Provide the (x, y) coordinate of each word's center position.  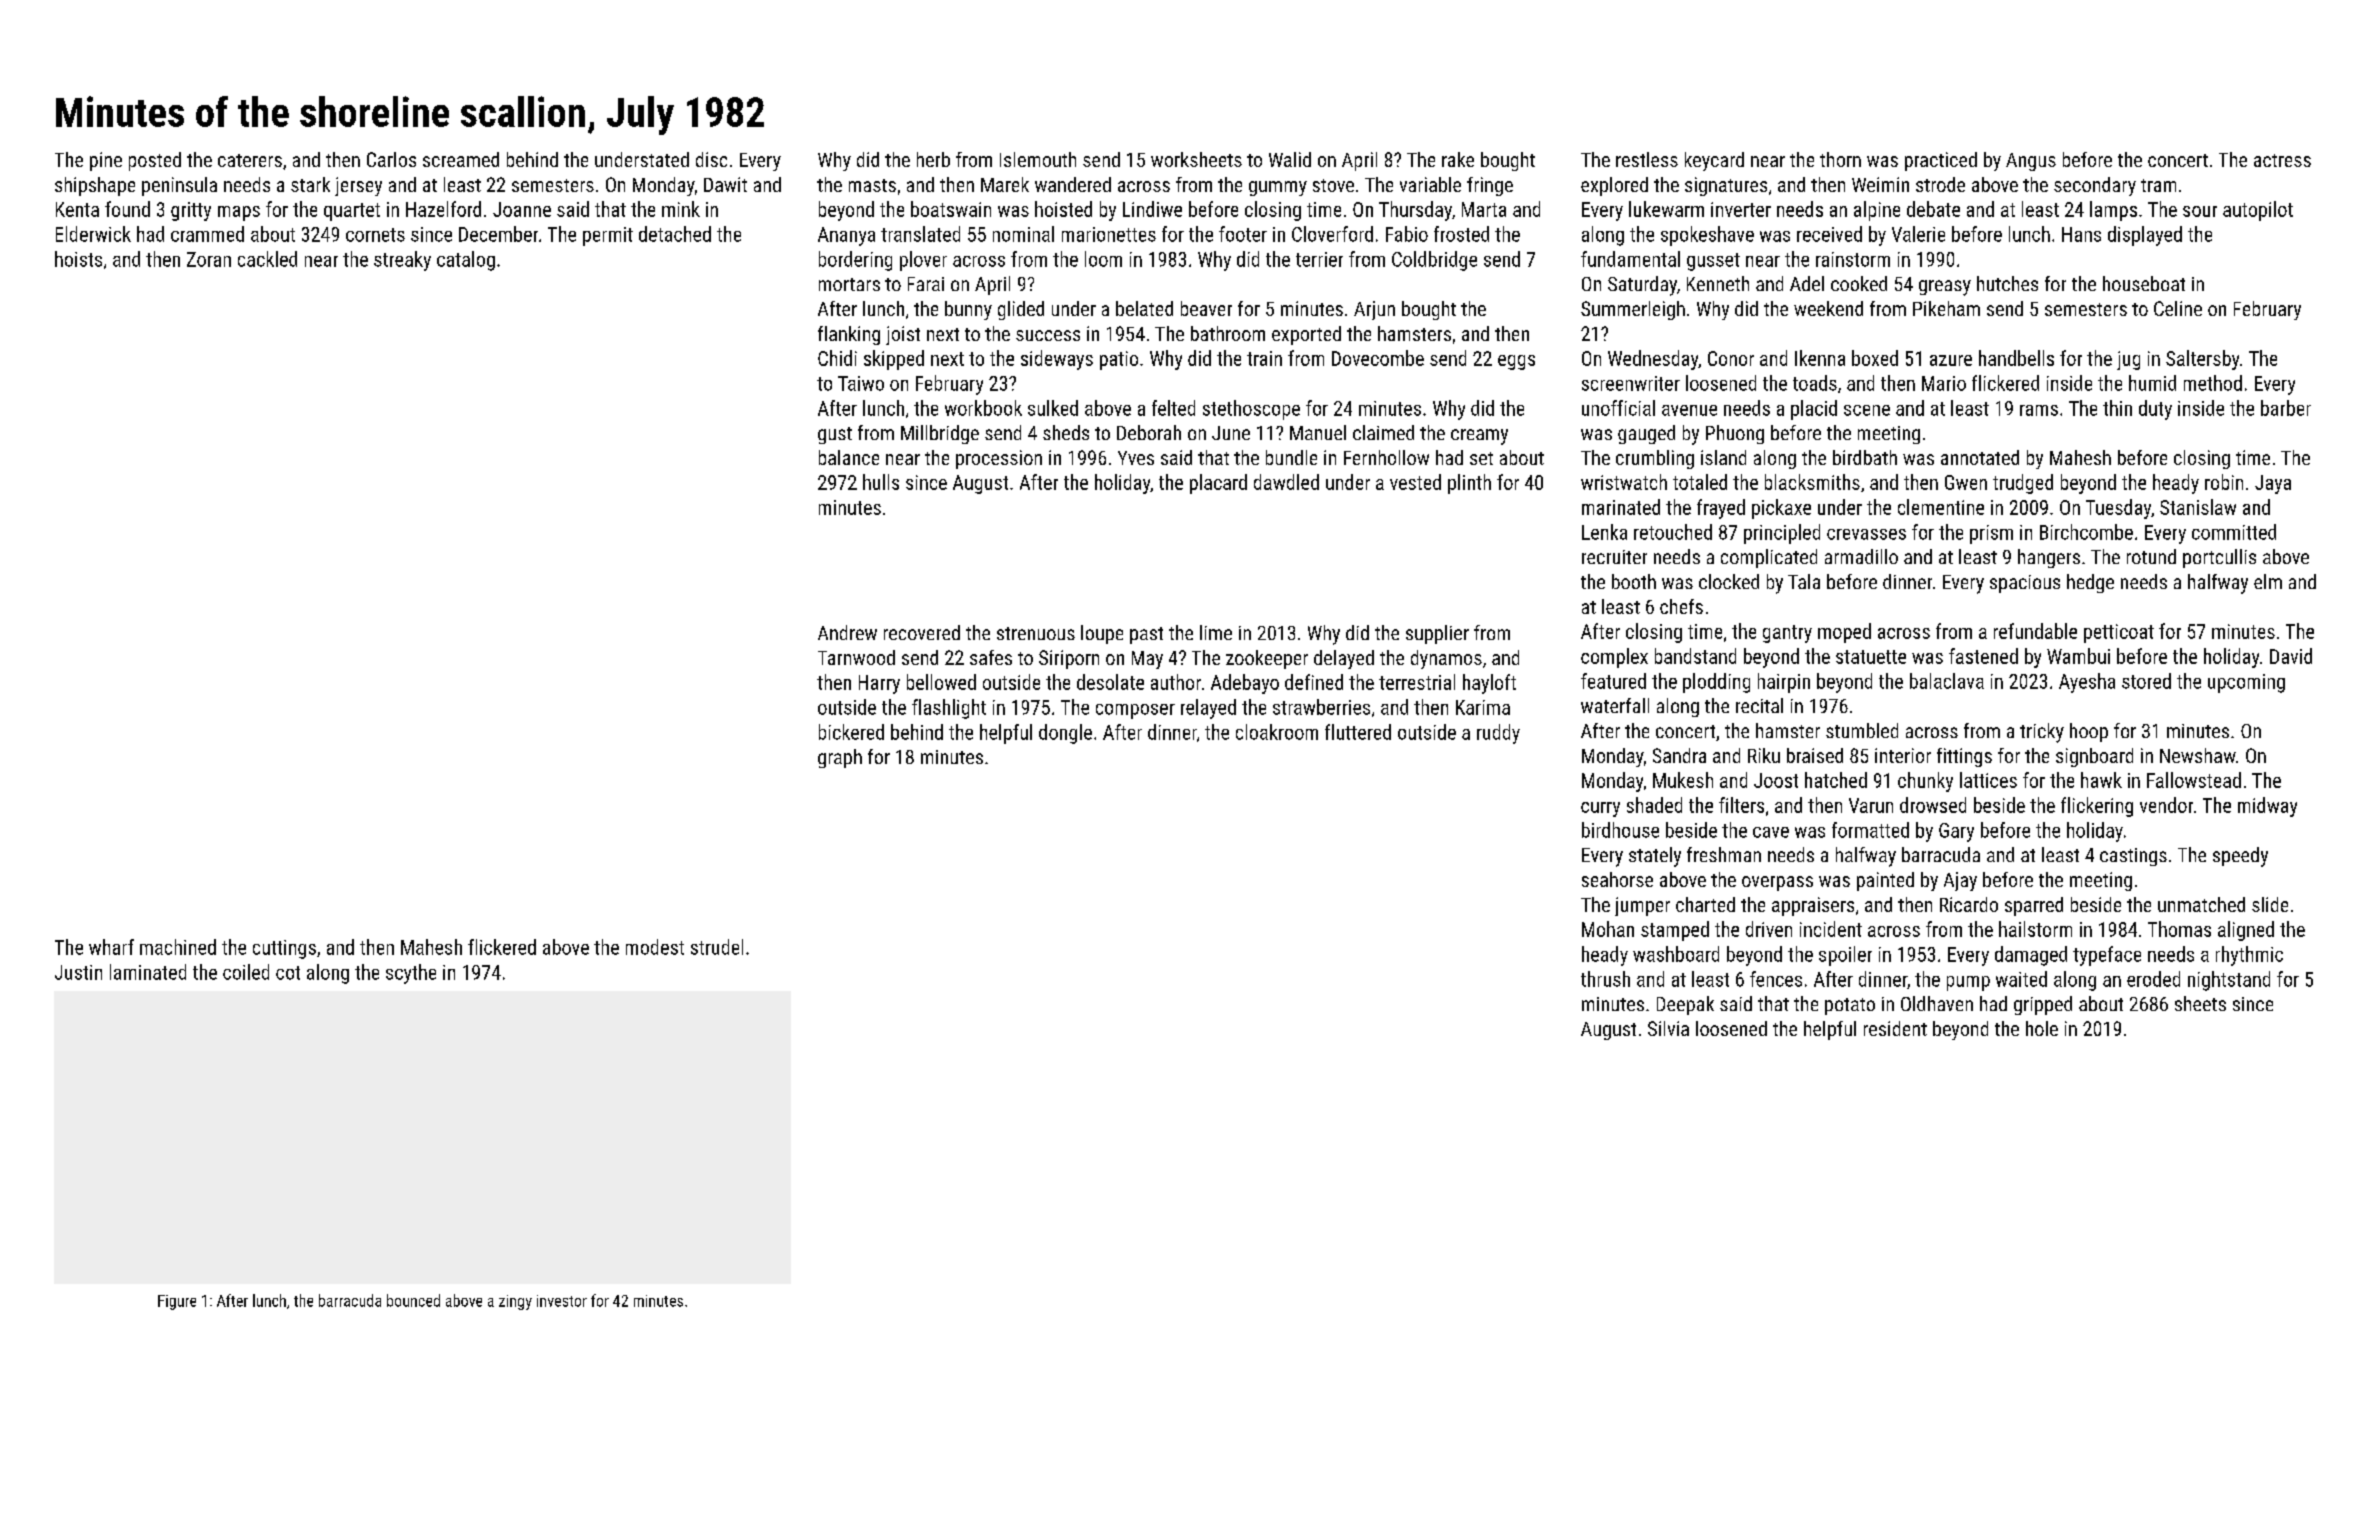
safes (991, 657)
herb (933, 159)
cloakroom (1277, 732)
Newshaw (2198, 755)
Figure (177, 1302)
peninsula (179, 186)
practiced (1941, 161)
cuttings (284, 949)
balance (849, 457)
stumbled (1862, 730)
